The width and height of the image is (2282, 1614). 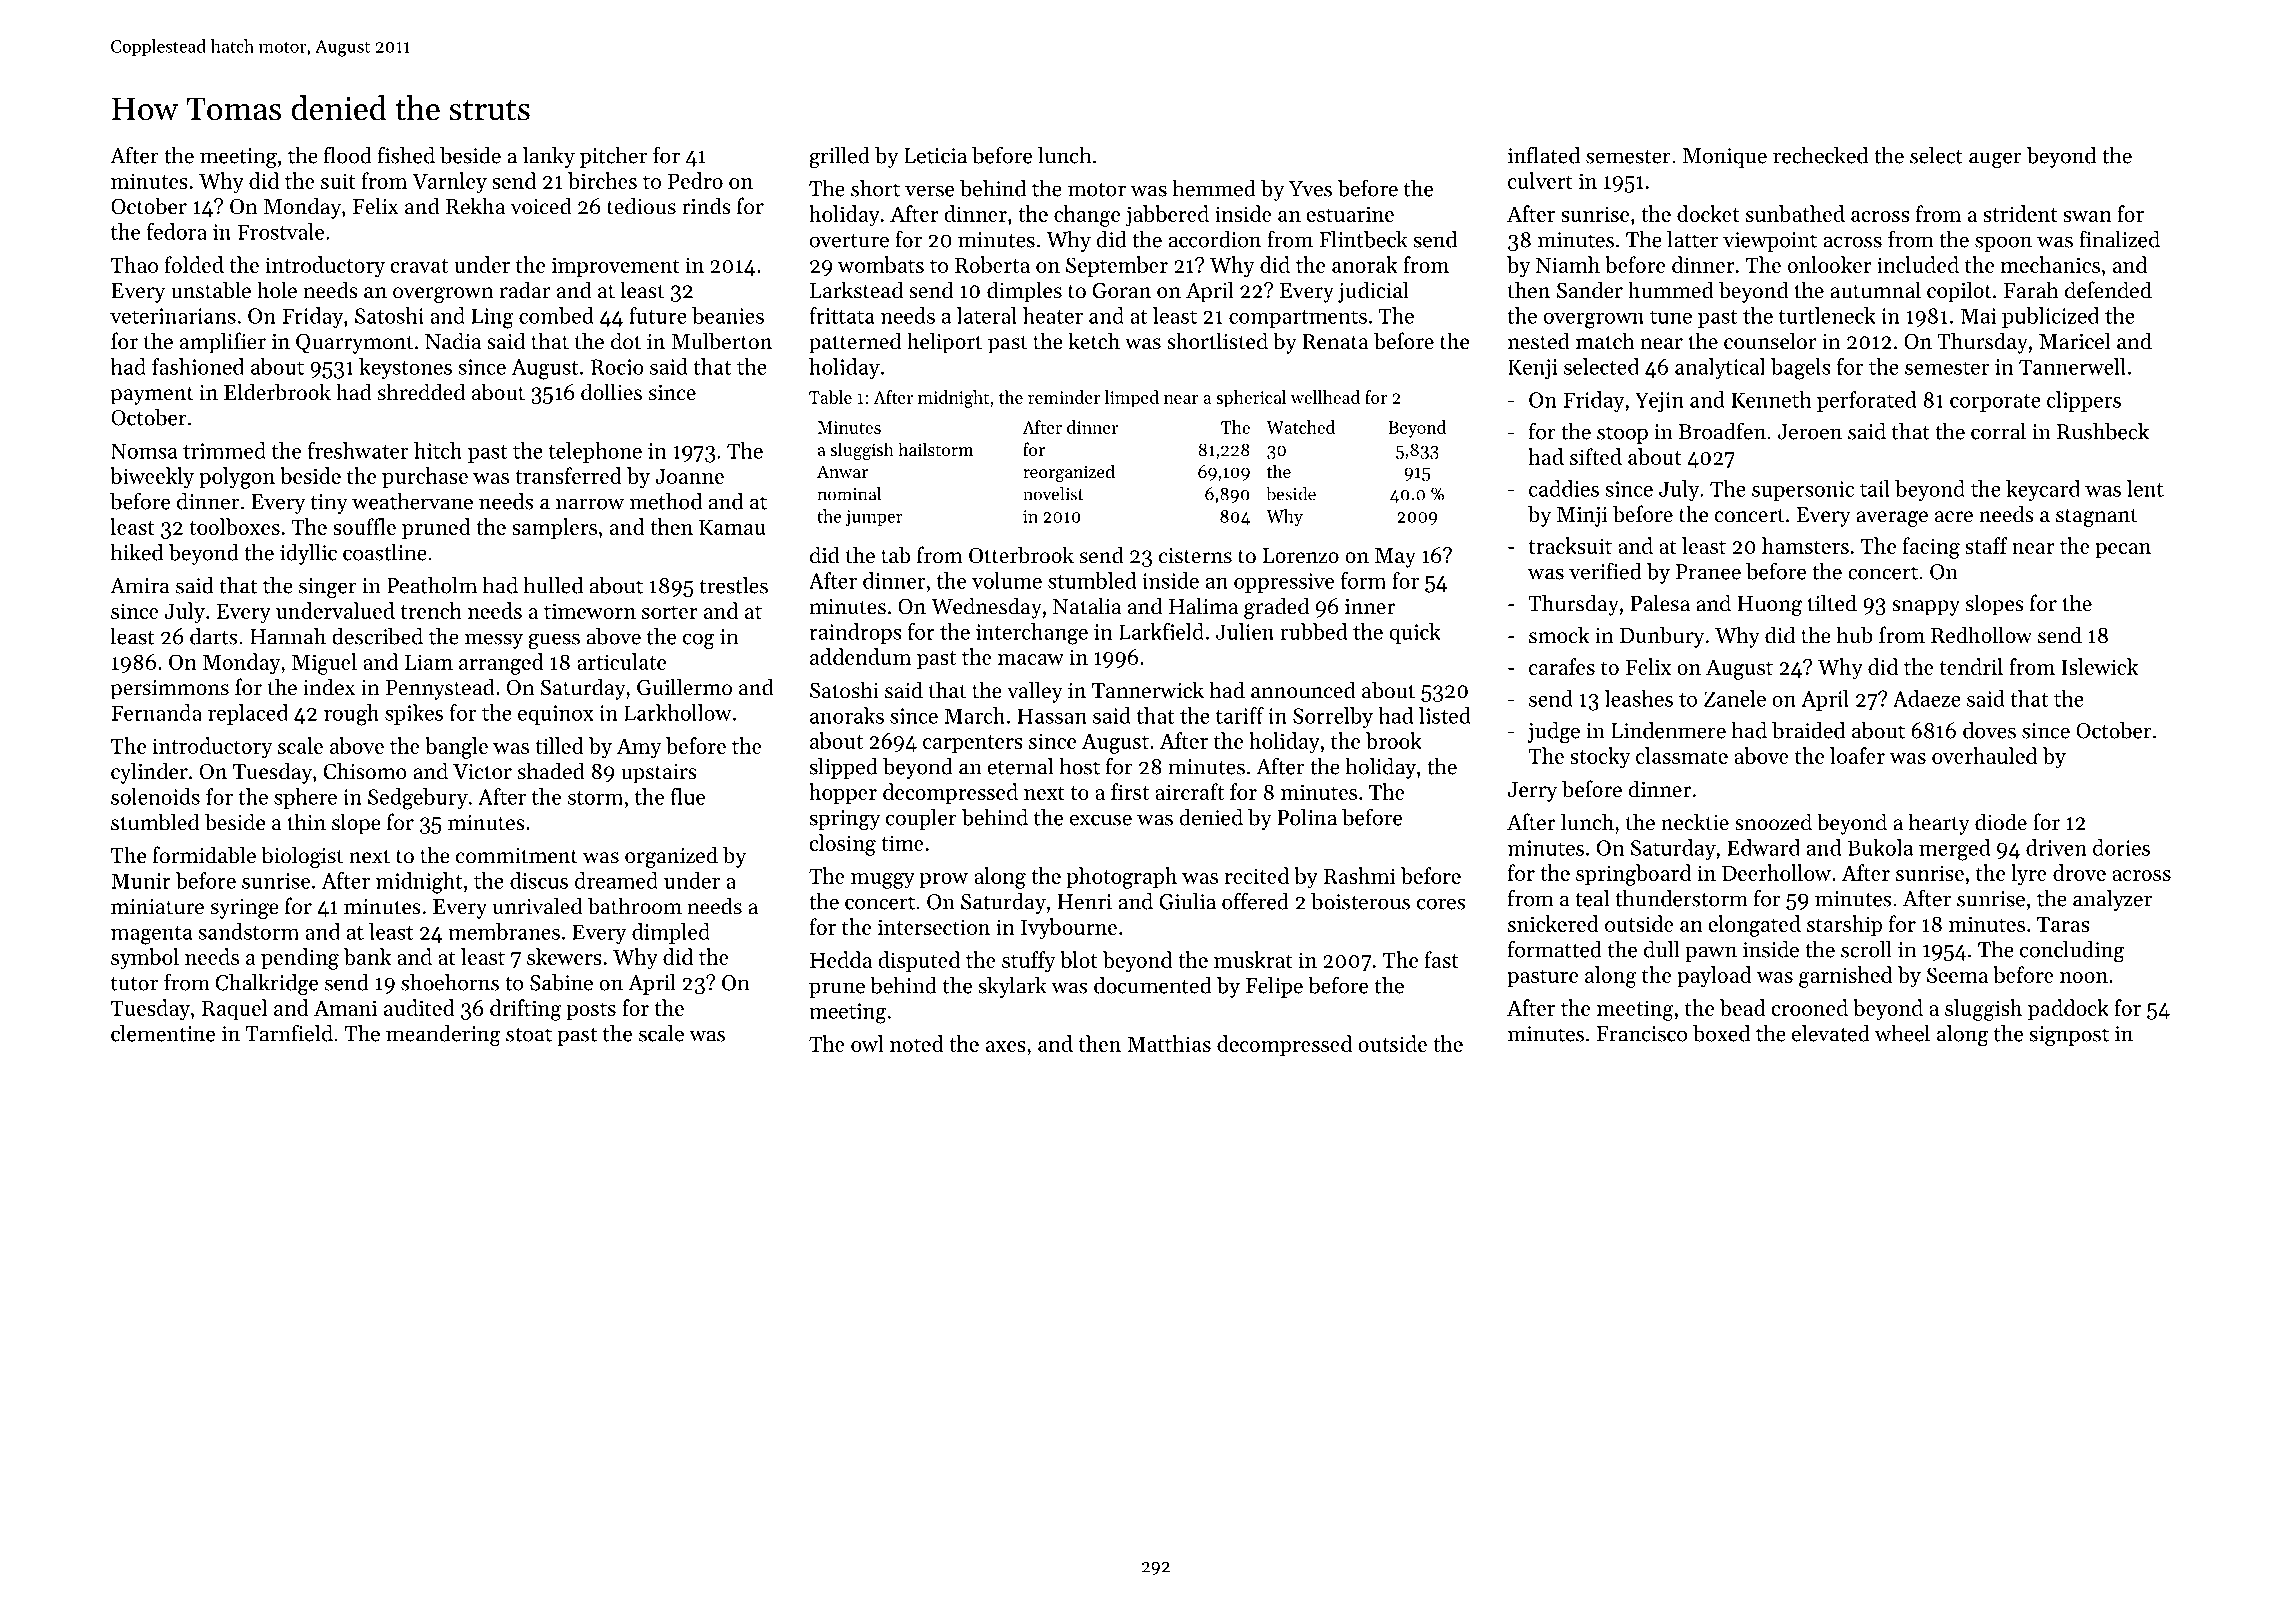 I want to click on toolboxes, so click(x=234, y=526).
